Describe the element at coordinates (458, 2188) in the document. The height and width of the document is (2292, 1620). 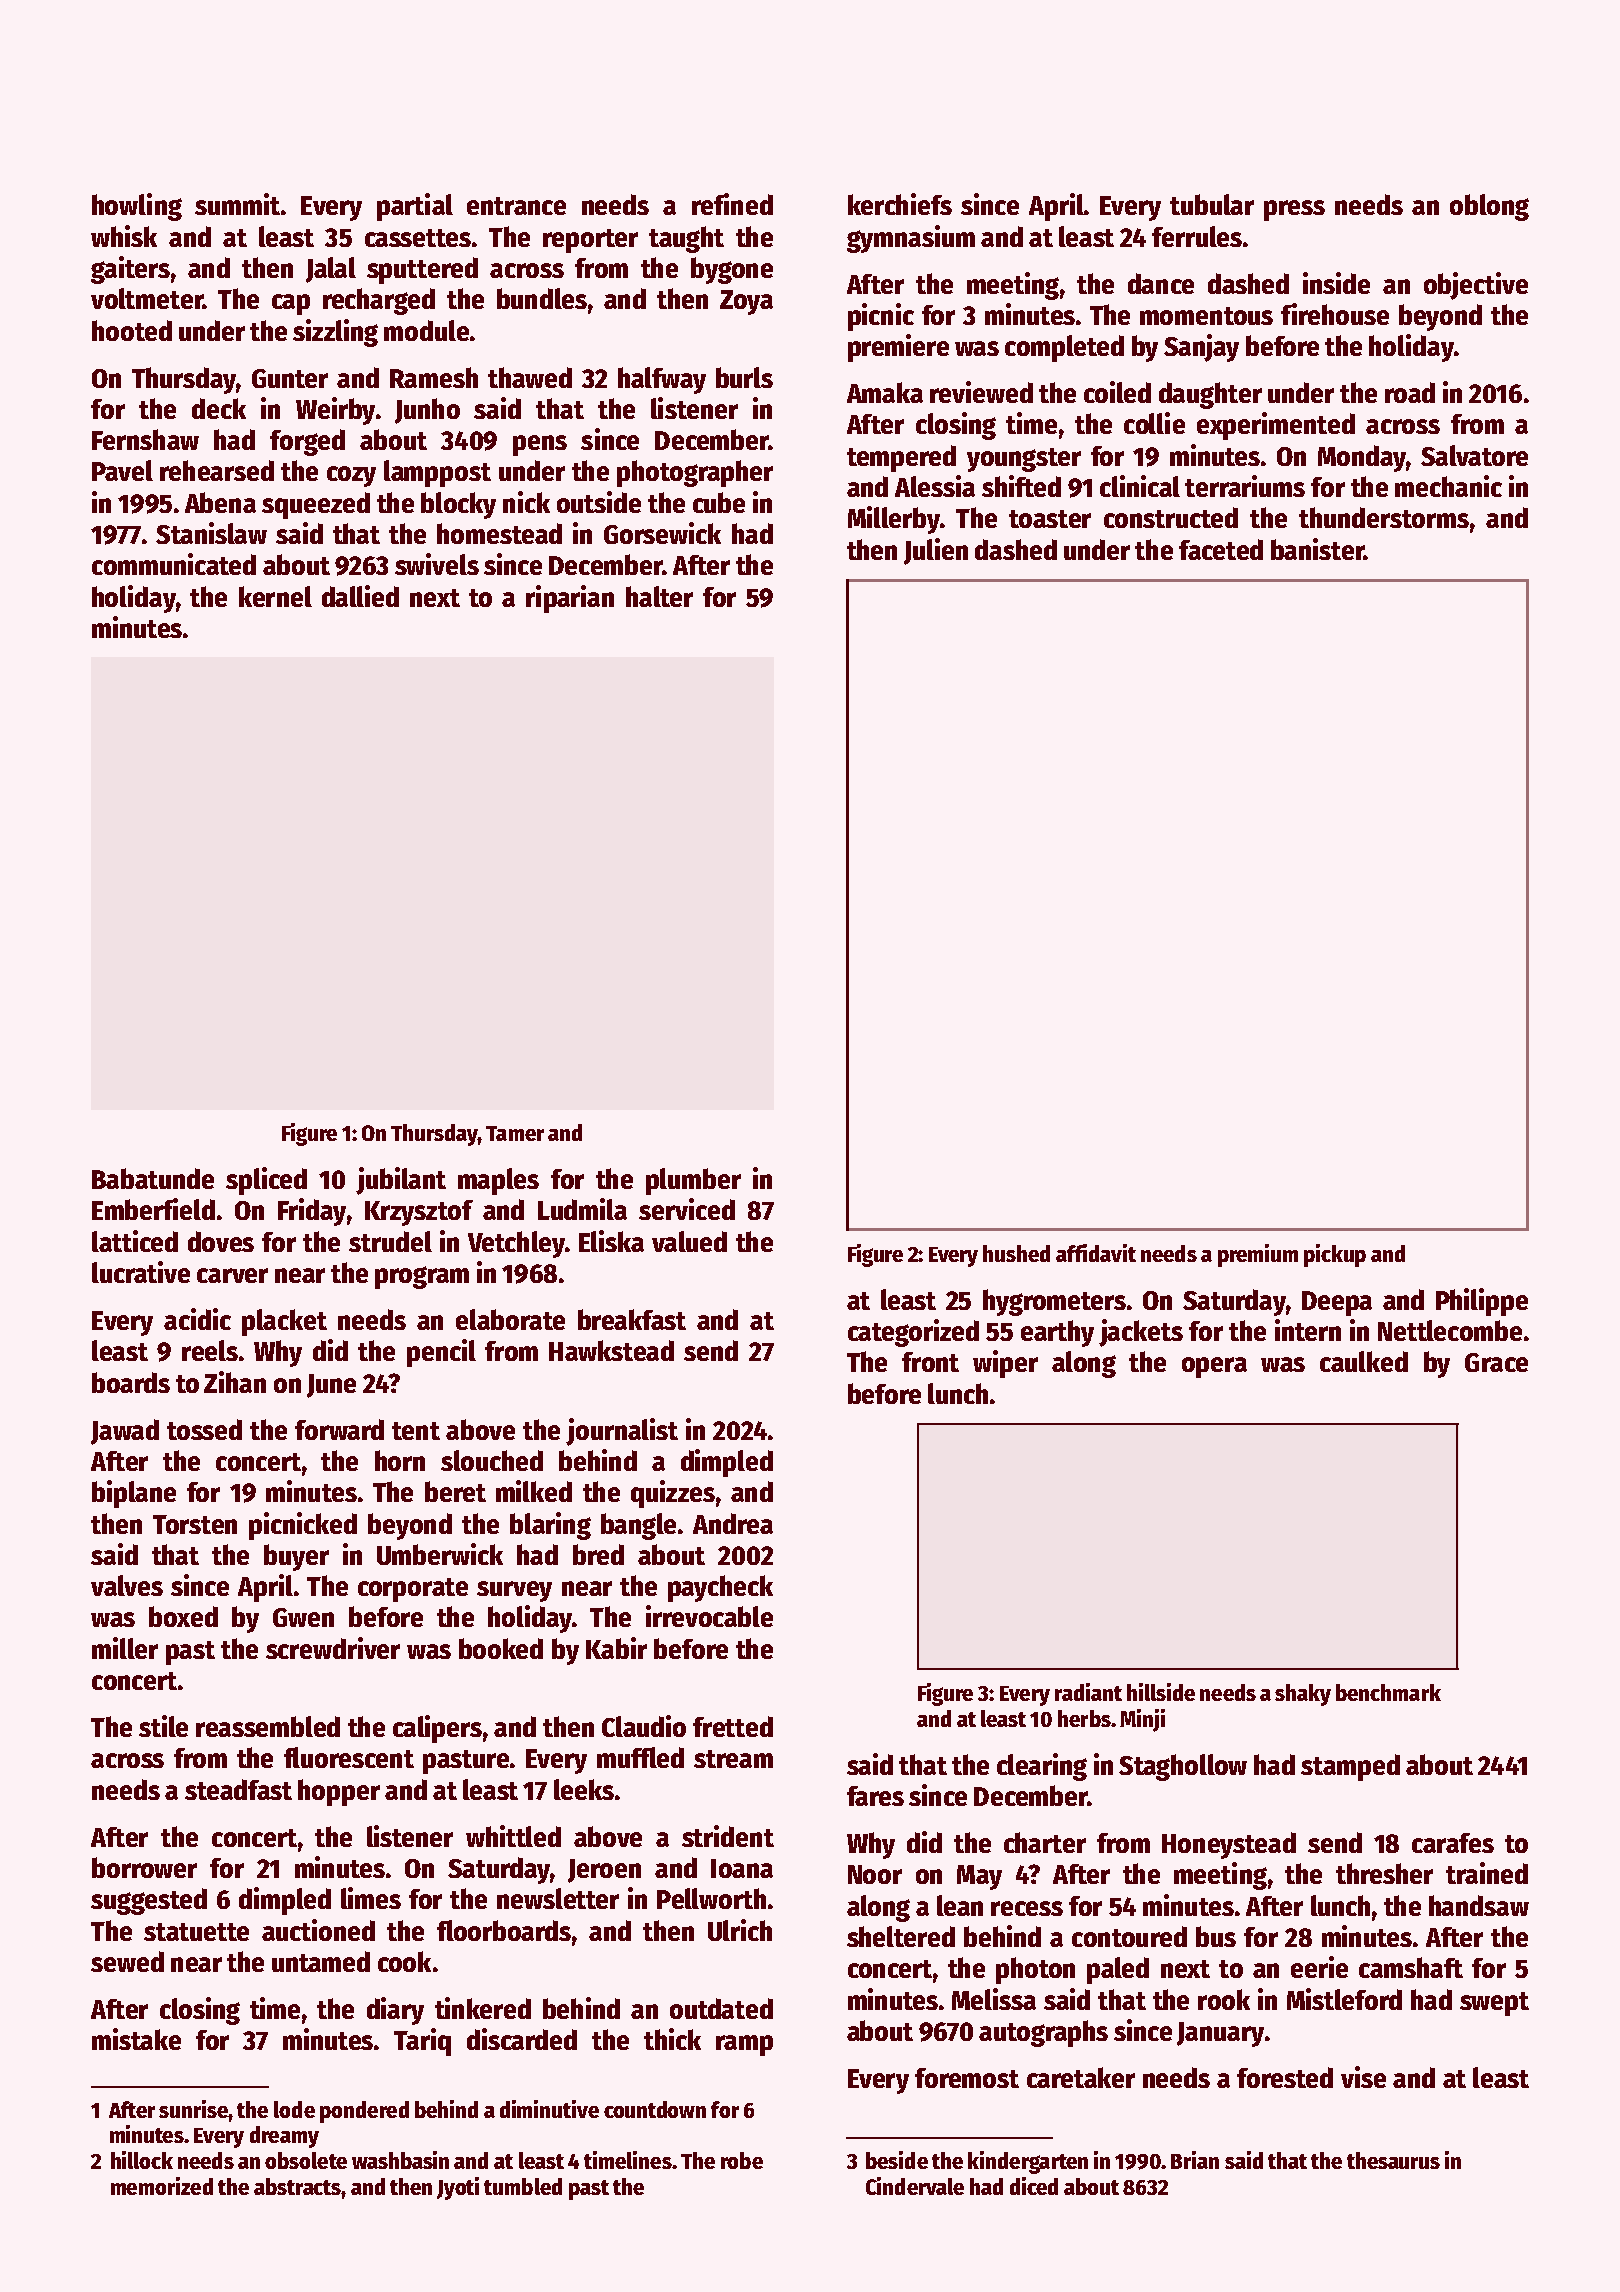
I see `Jyoti` at that location.
